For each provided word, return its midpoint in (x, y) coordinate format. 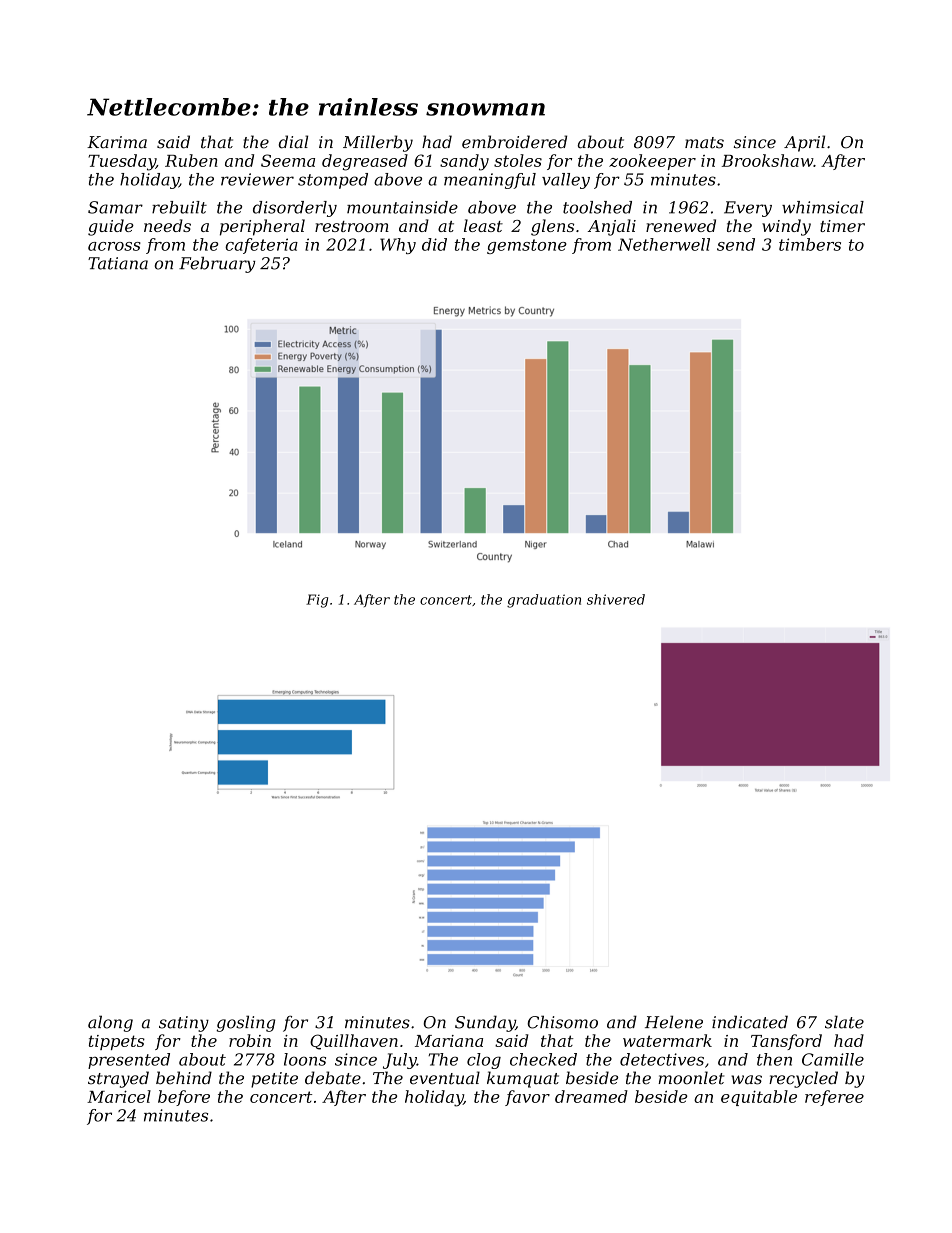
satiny (184, 1024)
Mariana (449, 1041)
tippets (117, 1042)
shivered (616, 599)
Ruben (191, 160)
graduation (544, 601)
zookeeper (652, 162)
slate (844, 1022)
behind (184, 1078)
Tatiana (118, 263)
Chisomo (562, 1022)
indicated (750, 1022)
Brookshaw (767, 160)
